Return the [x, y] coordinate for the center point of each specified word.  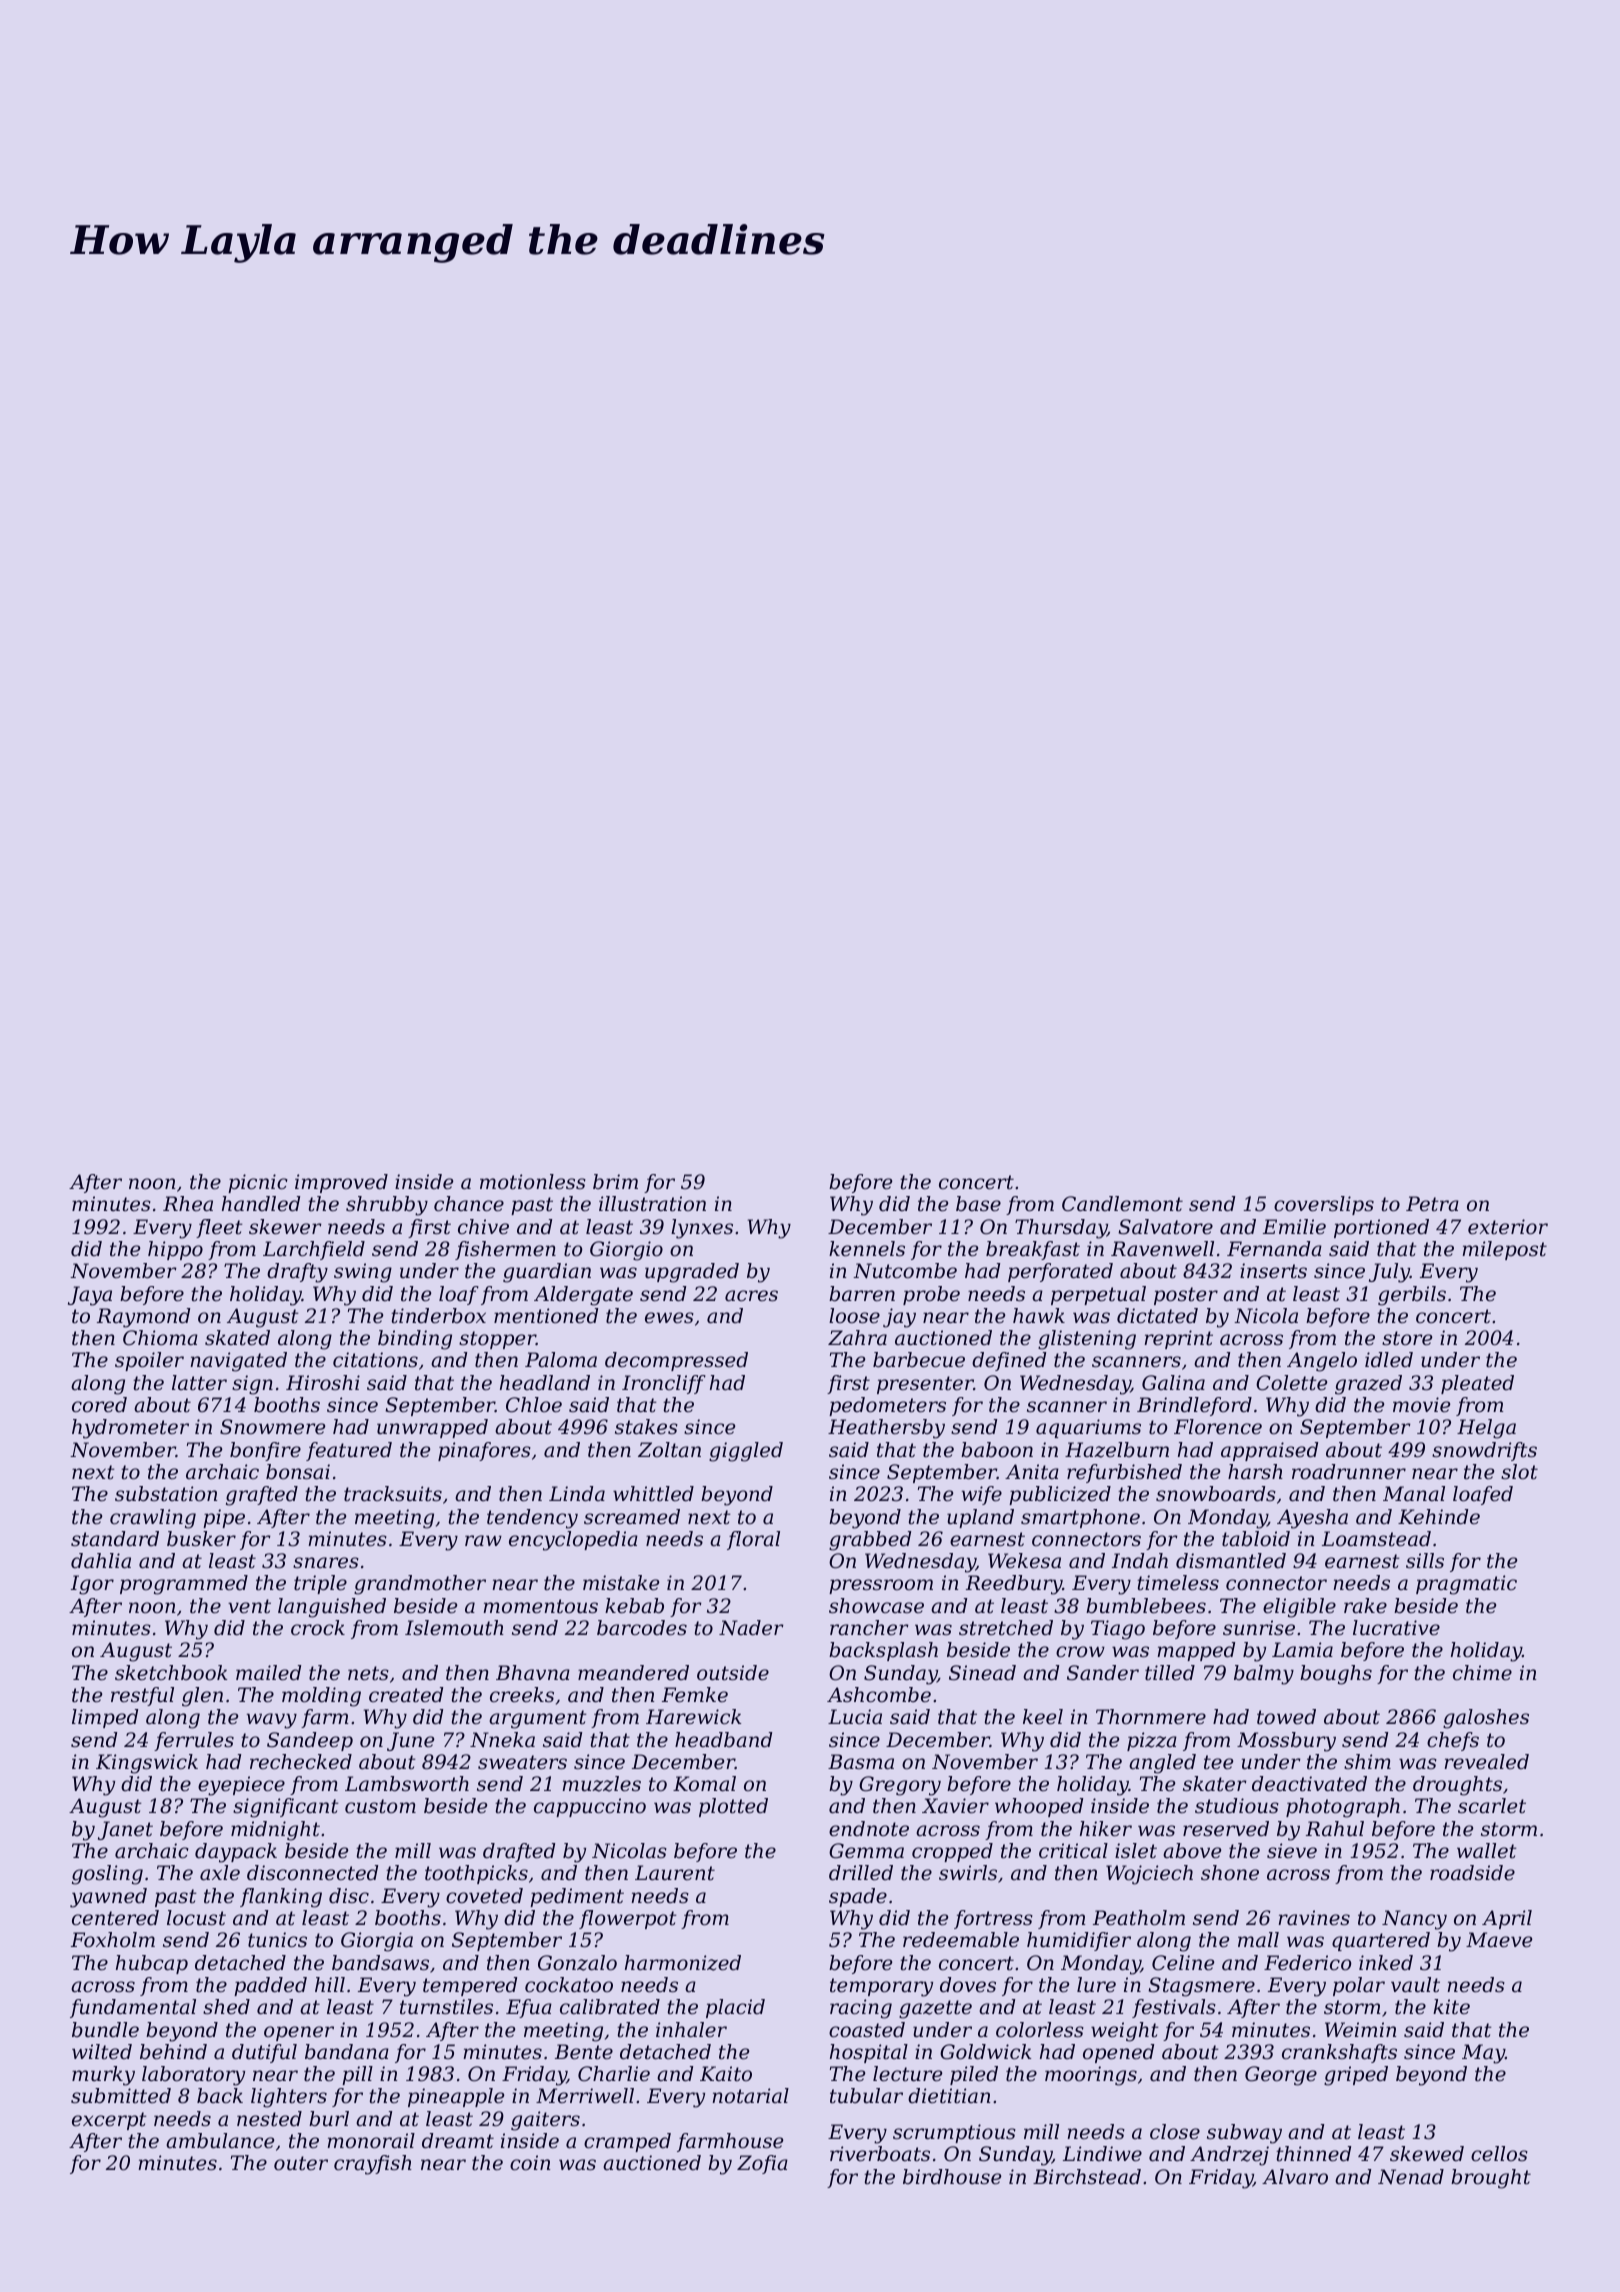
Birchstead [1087, 2177]
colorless [1040, 2030]
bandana [347, 2052]
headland [545, 1382]
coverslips [1324, 1205]
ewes [669, 1318]
